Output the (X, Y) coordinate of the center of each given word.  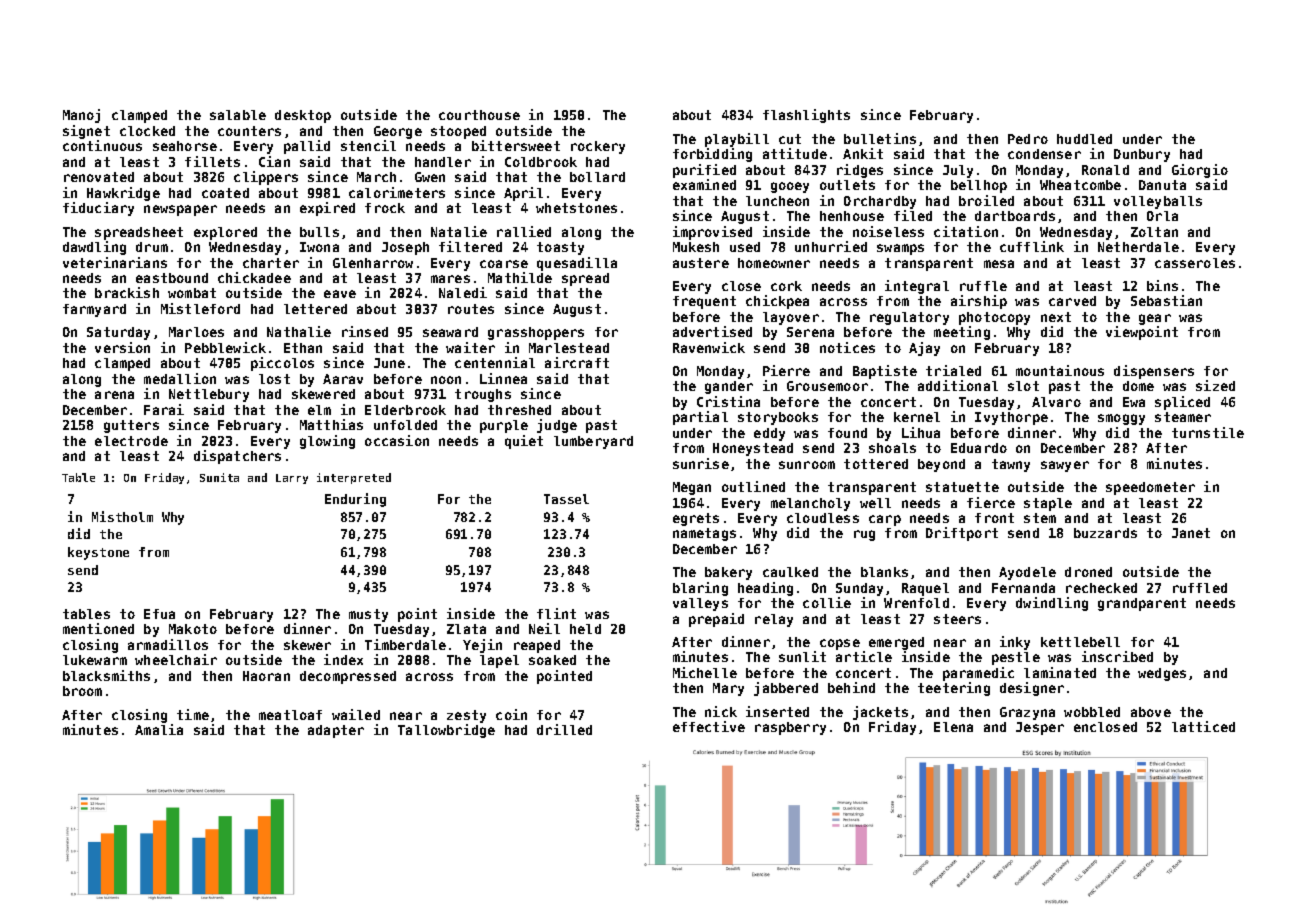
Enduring (355, 500)
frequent (704, 302)
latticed (1203, 726)
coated (225, 193)
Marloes (196, 332)
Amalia (159, 729)
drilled (564, 729)
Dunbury (1142, 155)
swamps (900, 249)
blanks (884, 572)
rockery (598, 147)
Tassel (566, 499)
